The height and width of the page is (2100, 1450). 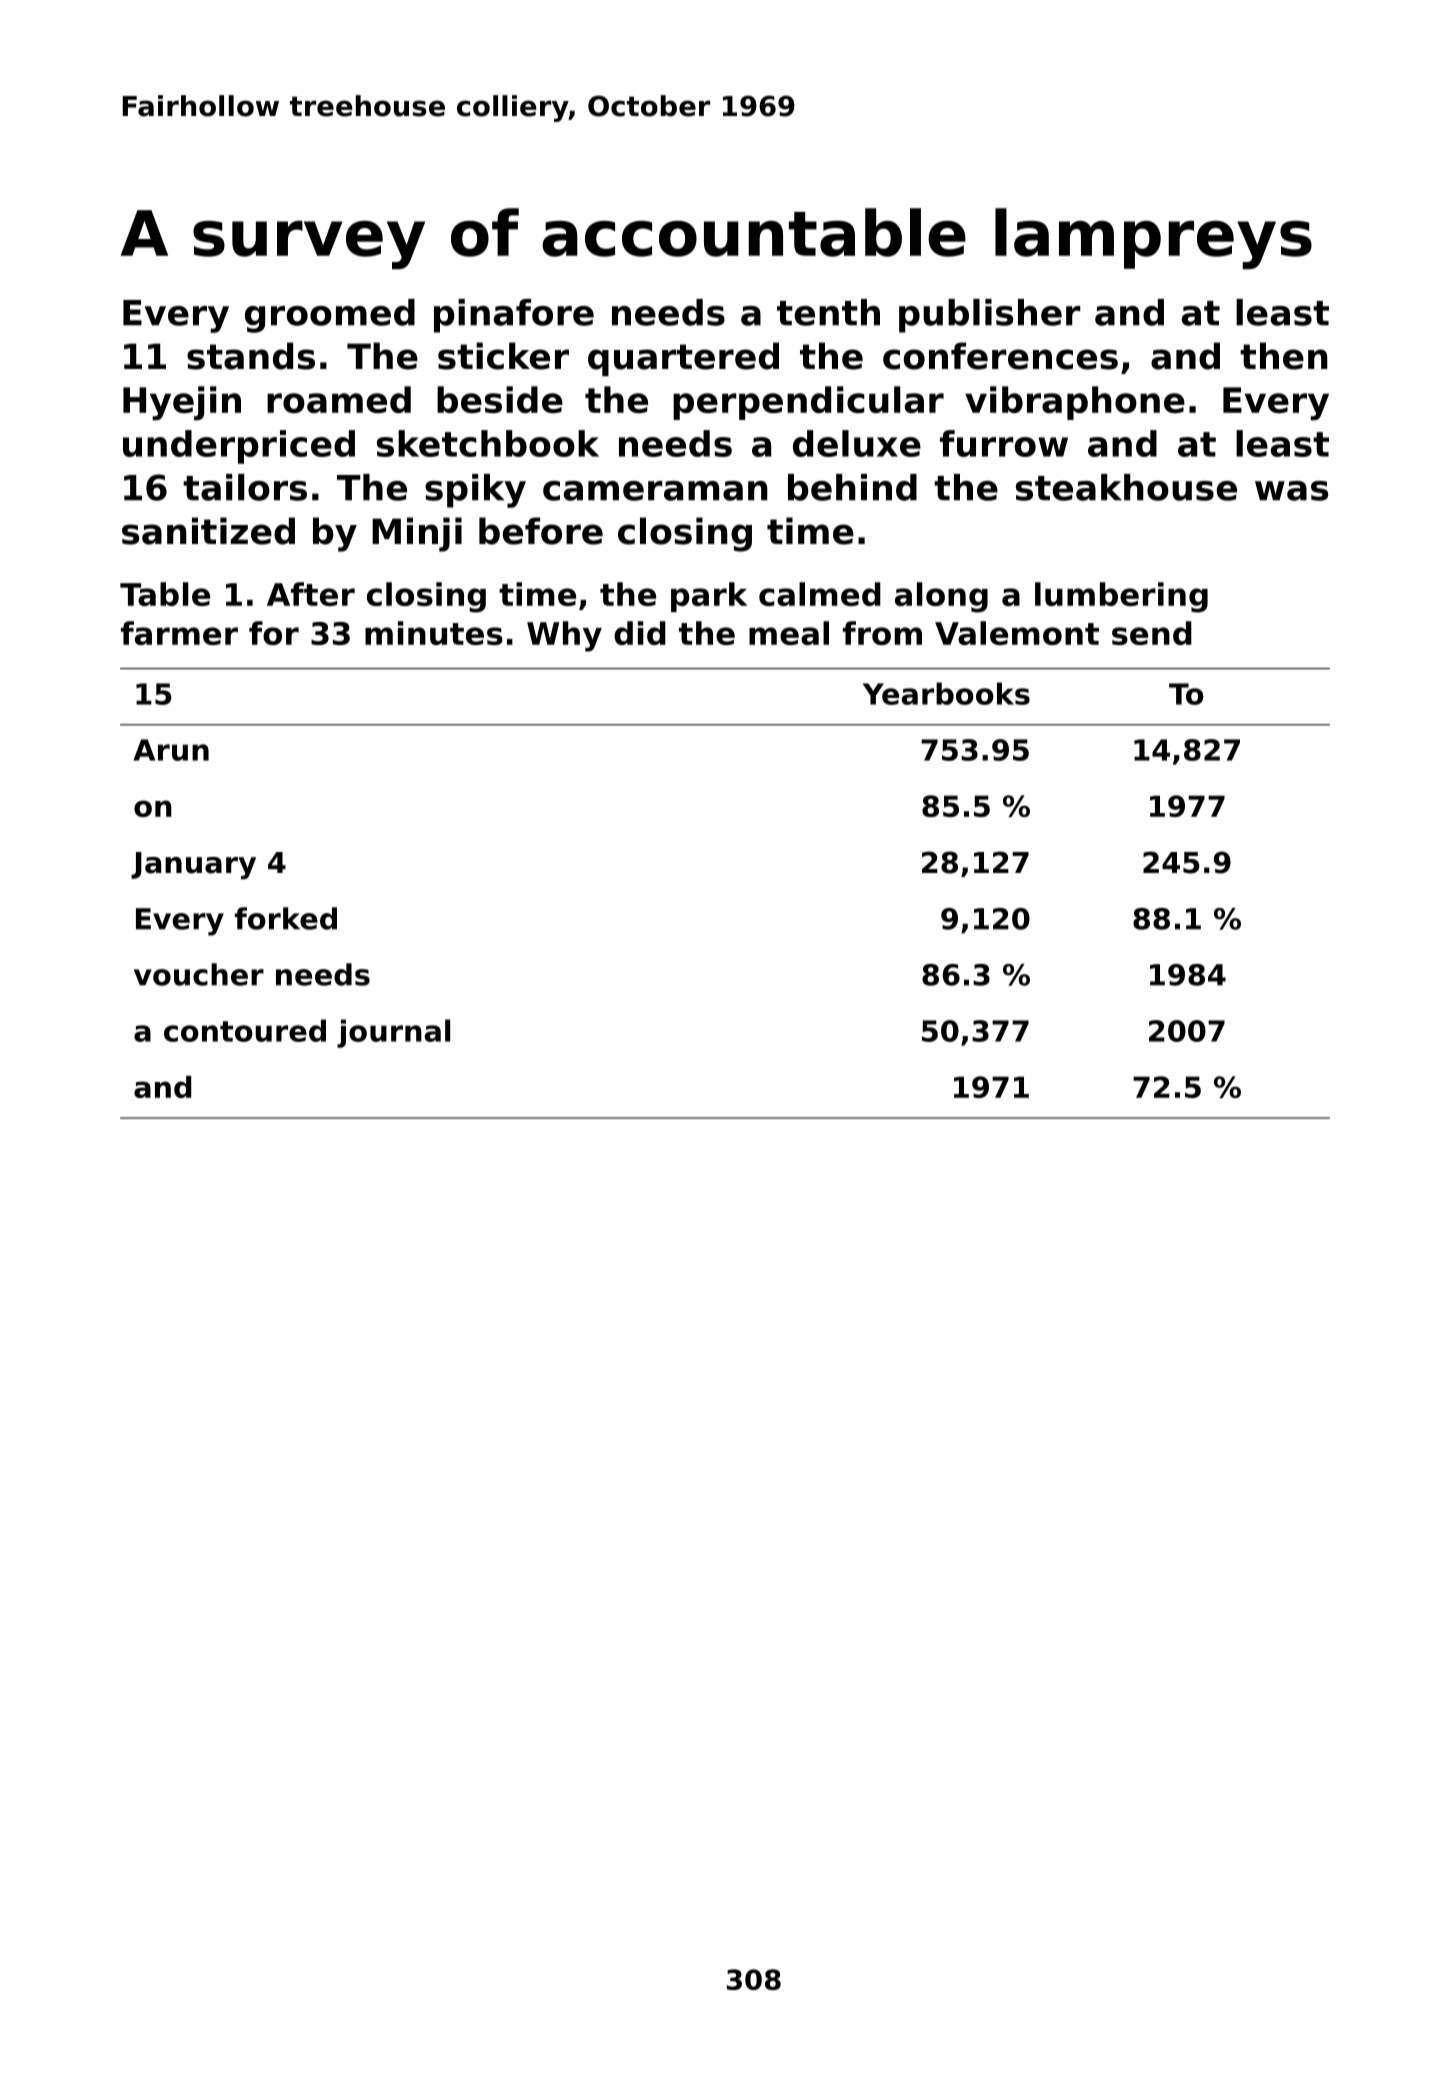 What do you see at coordinates (1017, 633) in the page?
I see `Valemont` at bounding box center [1017, 633].
